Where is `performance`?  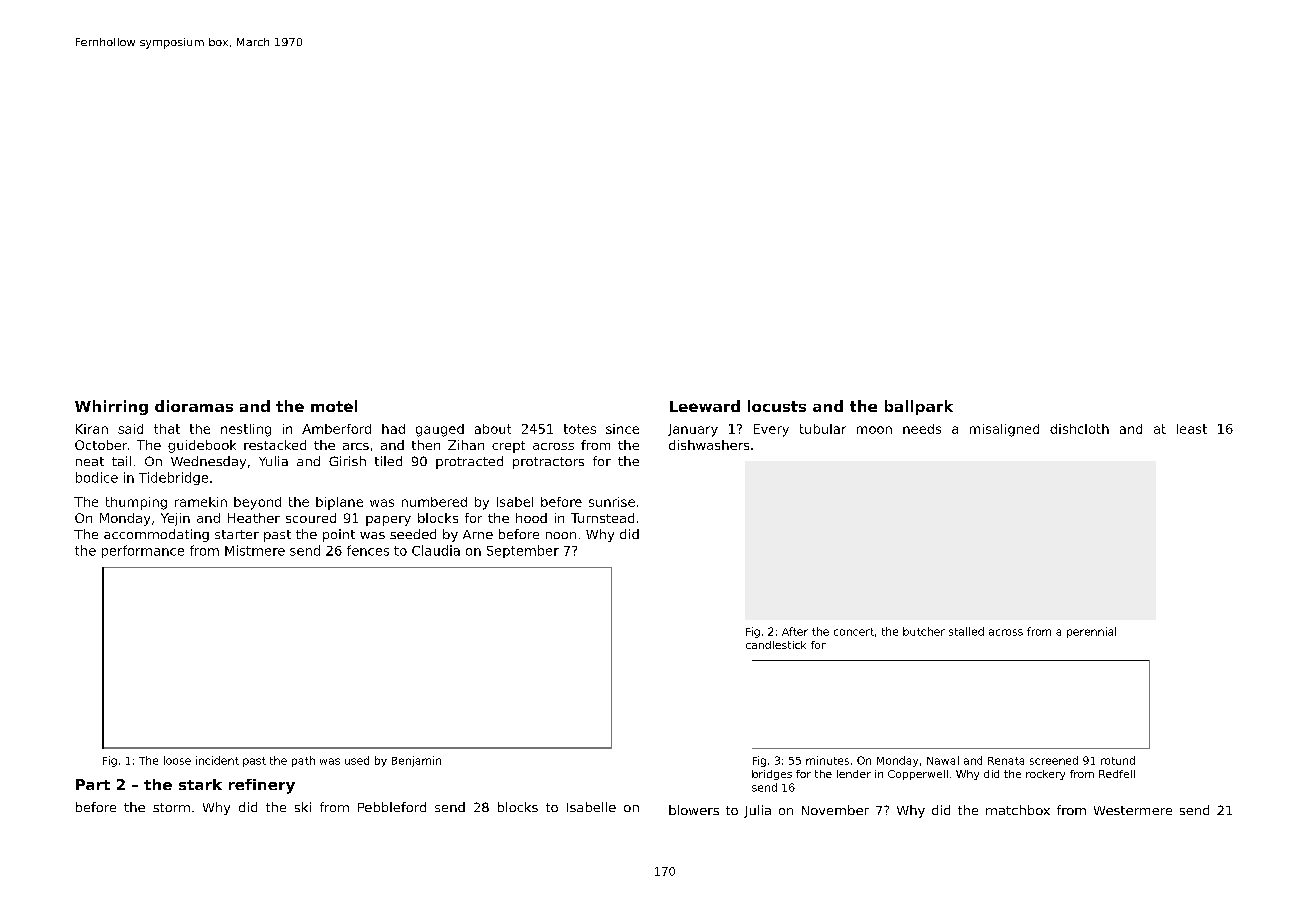 performance is located at coordinates (143, 551).
